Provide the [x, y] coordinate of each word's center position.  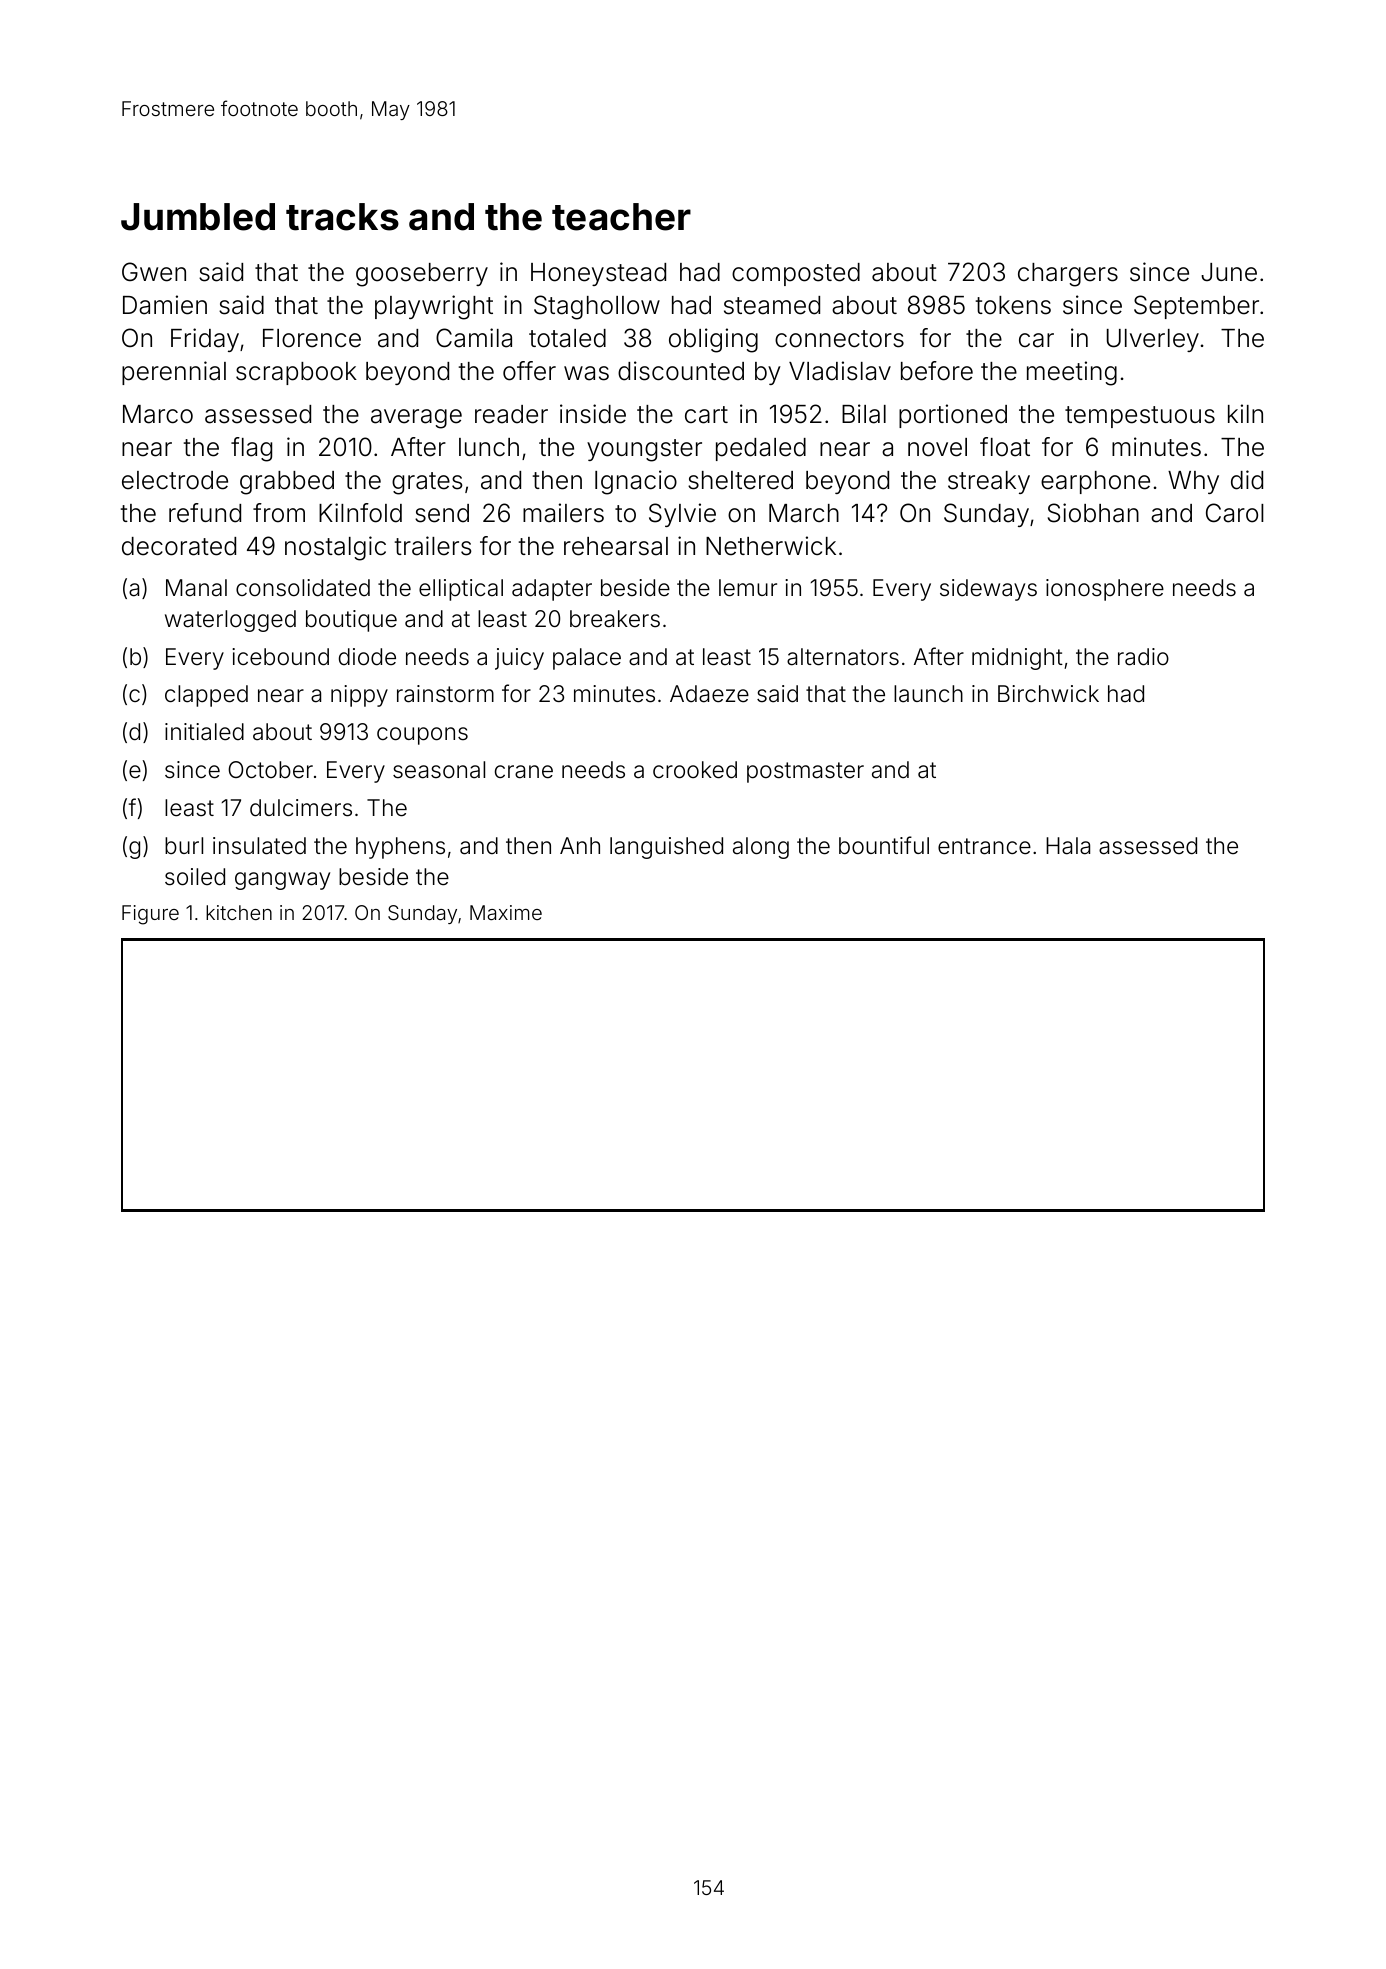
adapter [552, 590]
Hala [1068, 846]
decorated [179, 546]
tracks [342, 217]
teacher [621, 217]
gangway [282, 881]
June [1229, 272]
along [761, 848]
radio [1143, 657]
